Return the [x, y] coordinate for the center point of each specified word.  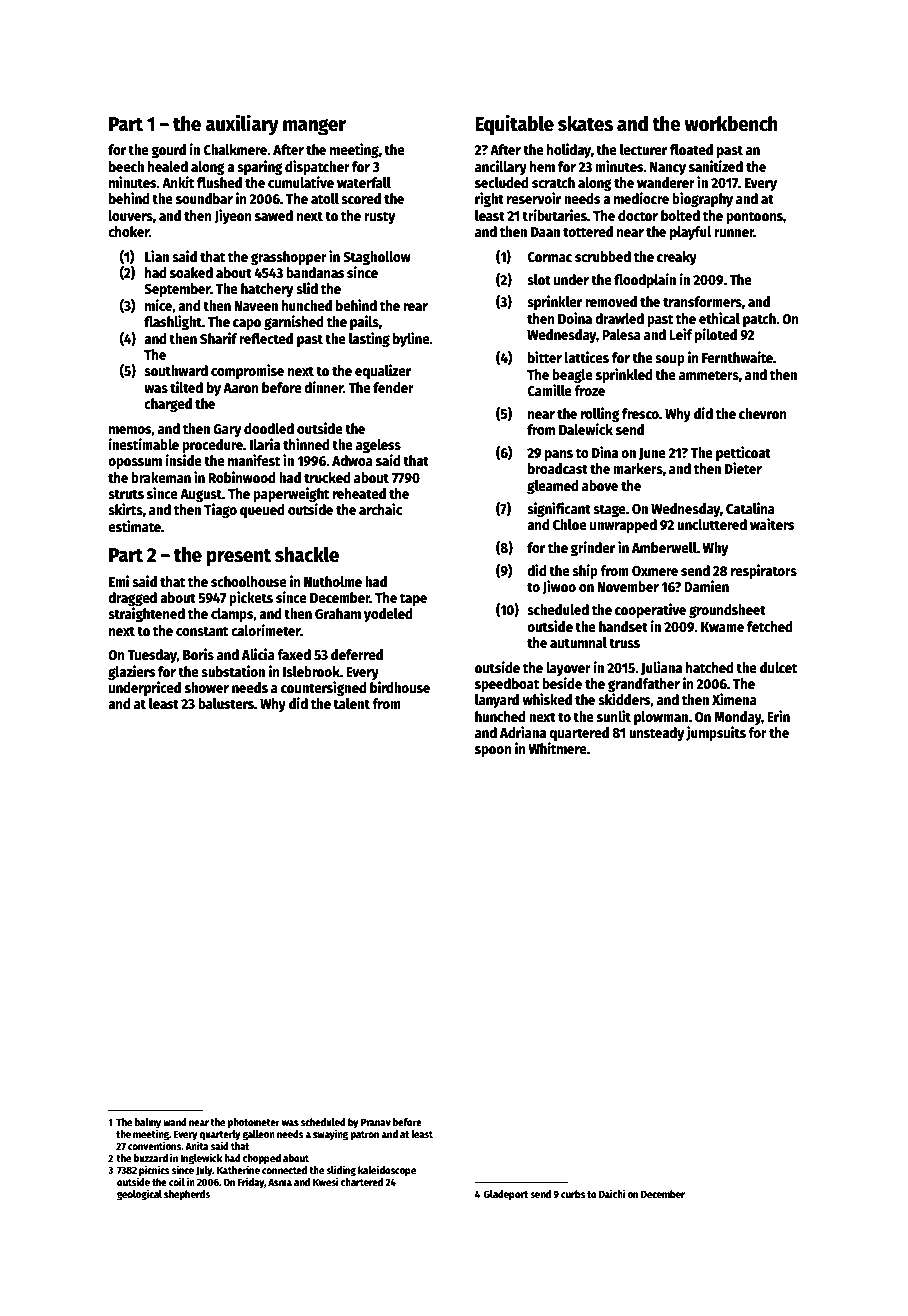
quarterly [220, 1135]
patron [364, 1136]
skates [585, 124]
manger [314, 127]
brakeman [161, 477]
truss [624, 643]
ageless [378, 446]
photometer [253, 1123]
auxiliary [242, 125]
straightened [146, 614]
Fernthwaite [737, 357]
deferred [357, 654]
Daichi [612, 1193]
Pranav [376, 1122]
